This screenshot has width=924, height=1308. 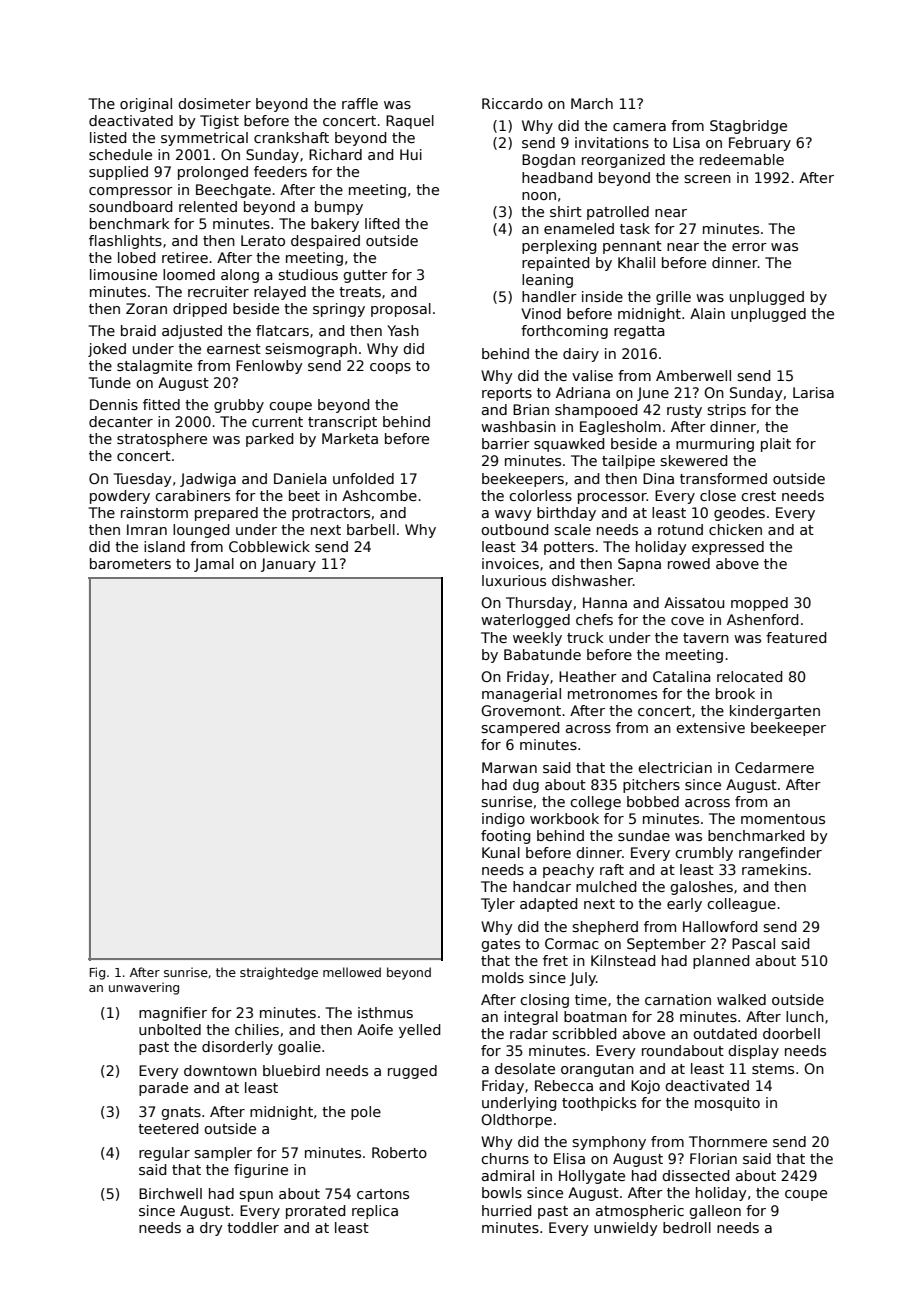 I want to click on straightedge, so click(x=279, y=973).
